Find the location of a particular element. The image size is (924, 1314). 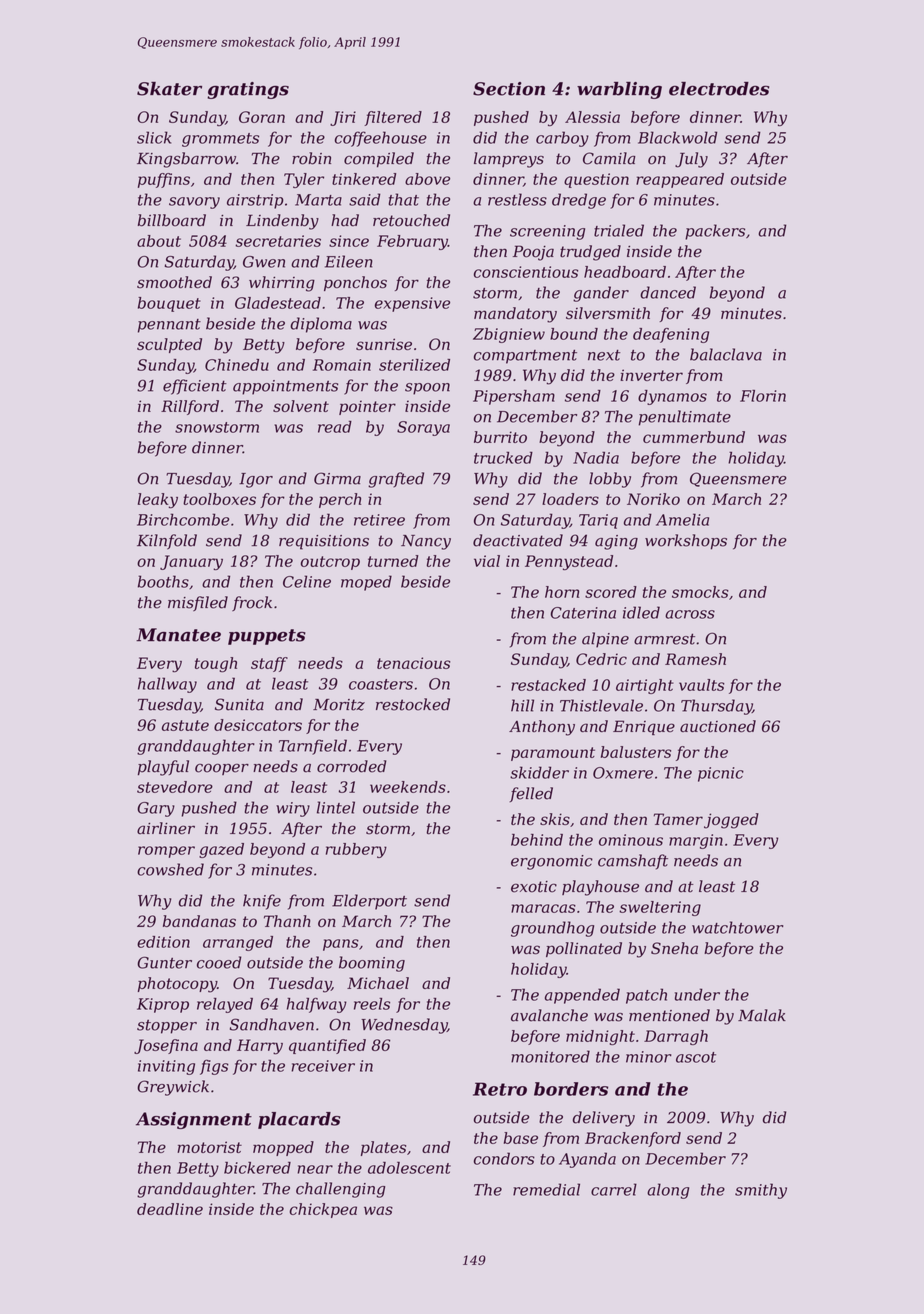

gratings is located at coordinates (248, 90).
